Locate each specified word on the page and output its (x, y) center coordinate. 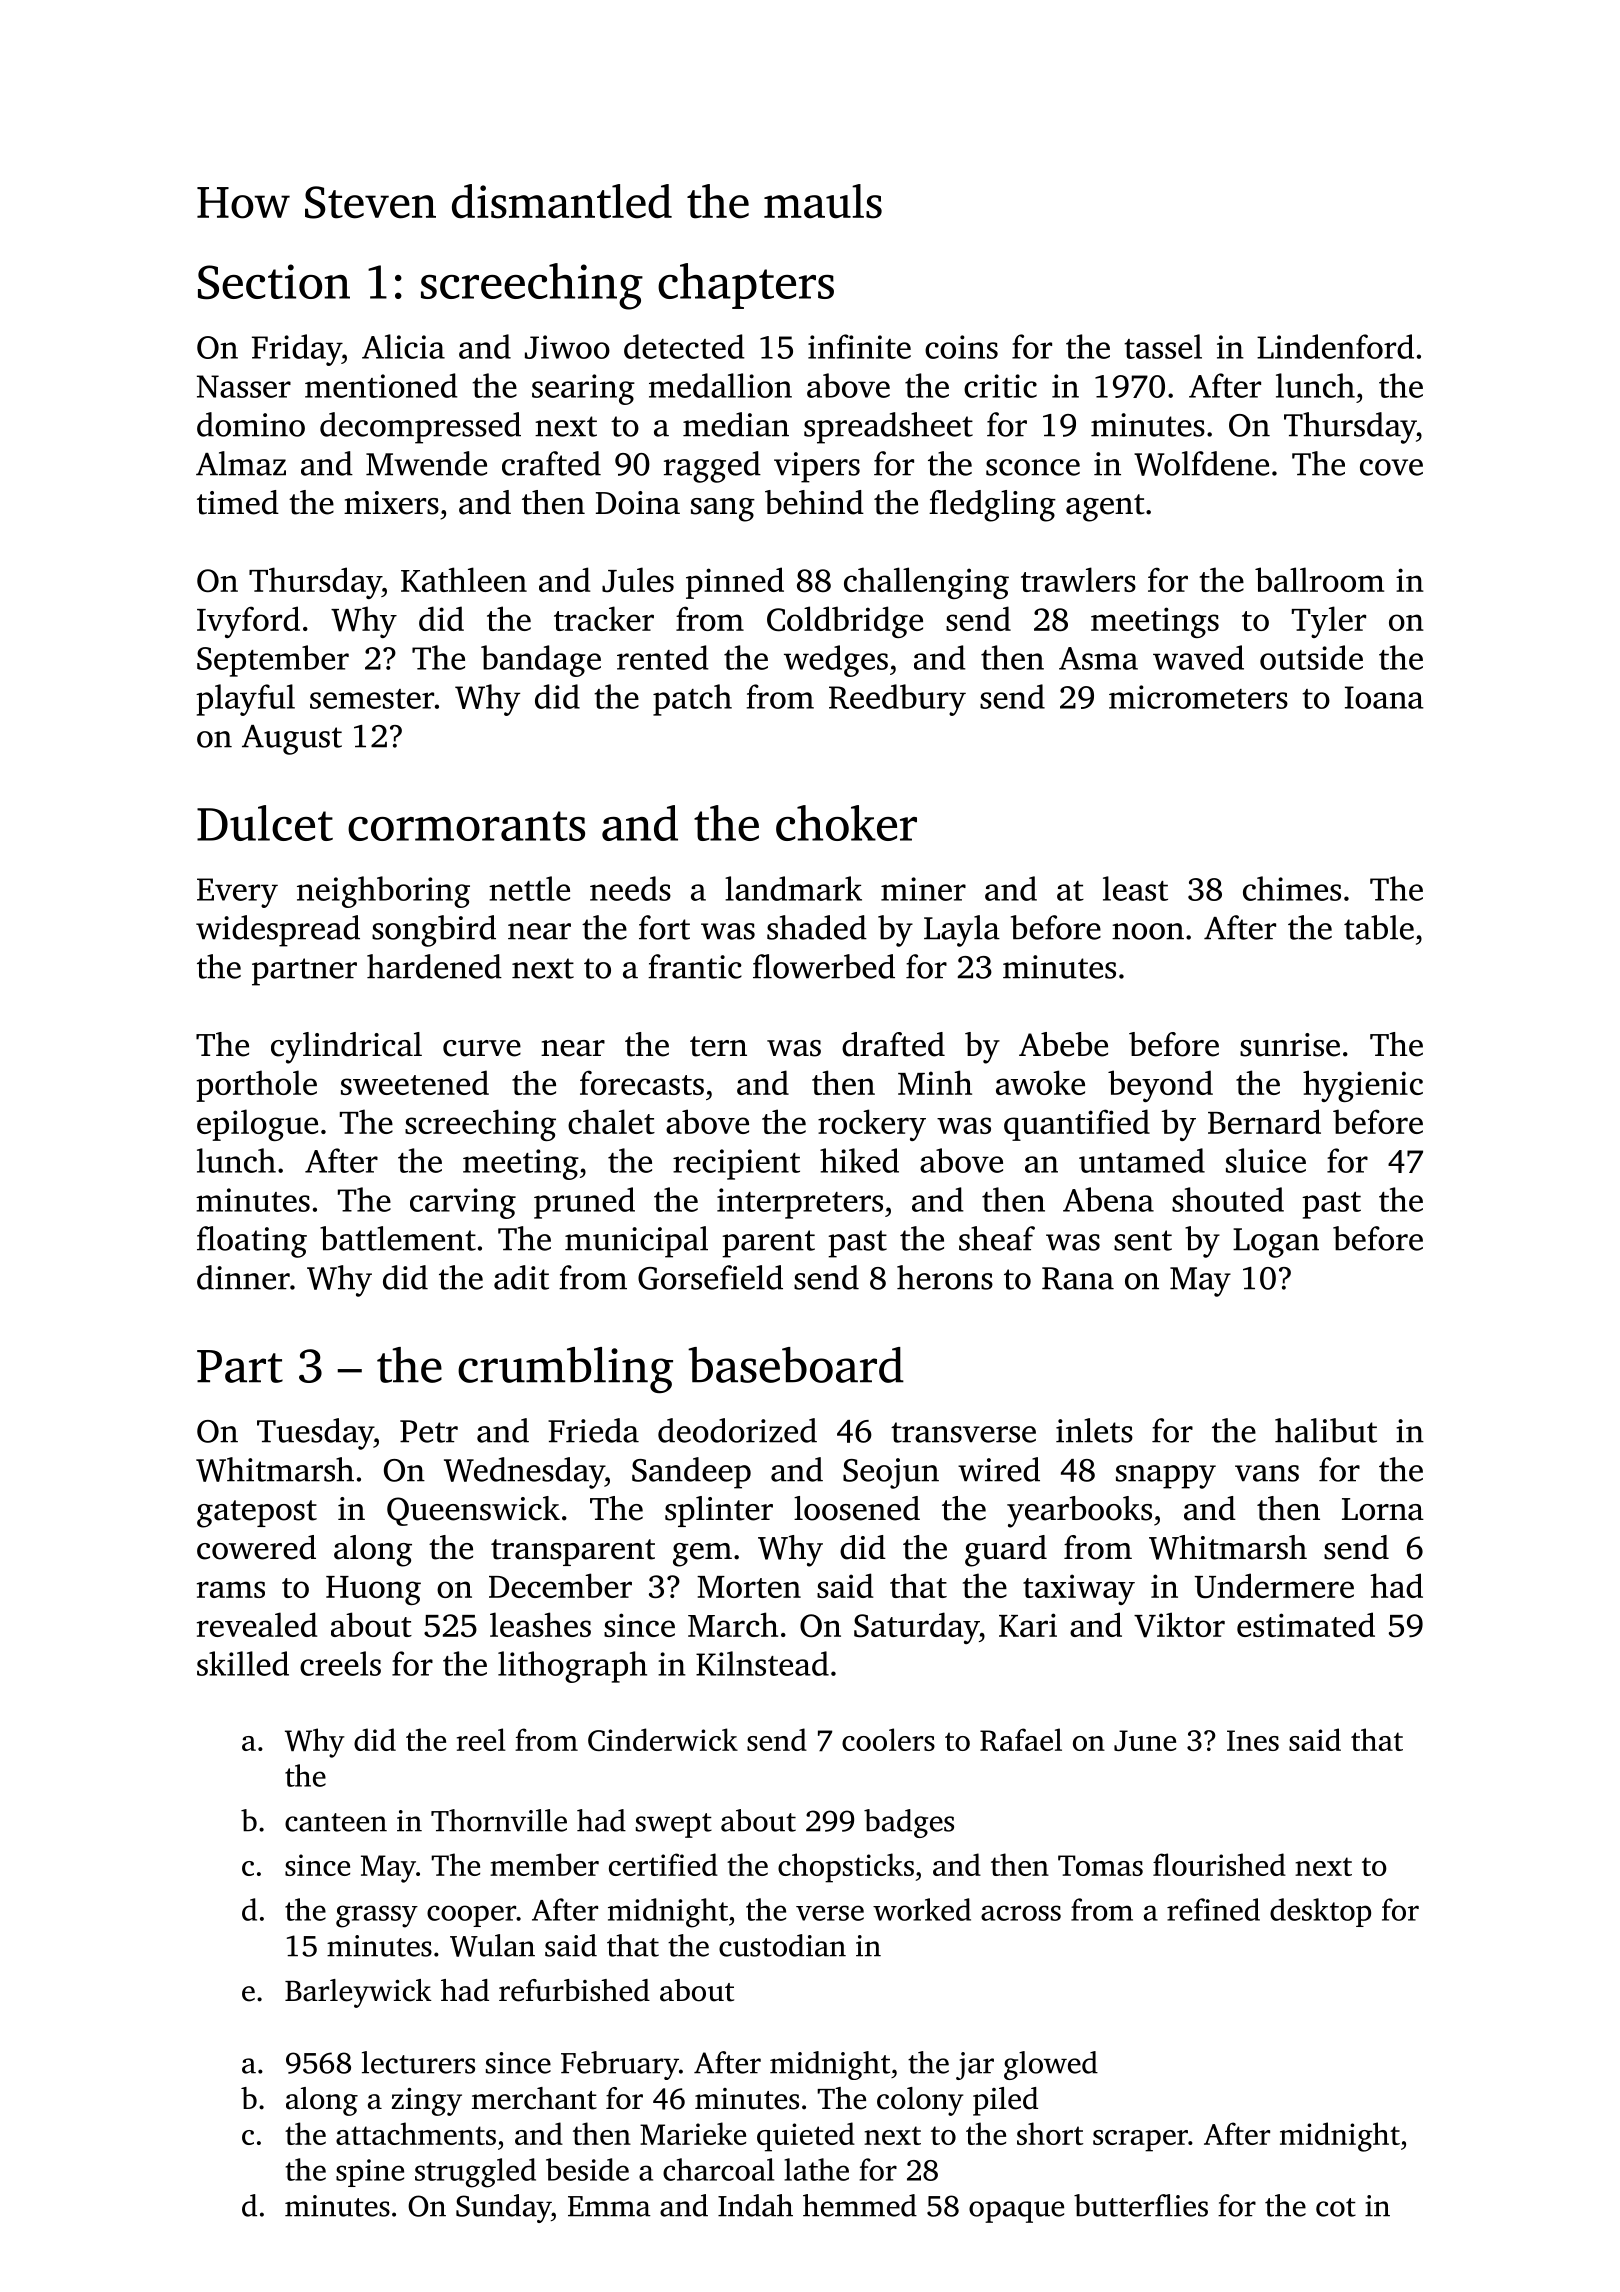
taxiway (1079, 1589)
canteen (336, 1822)
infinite (859, 346)
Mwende (426, 463)
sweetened (415, 1082)
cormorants (466, 826)
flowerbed (824, 966)
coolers (888, 1739)
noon (1148, 931)
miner (923, 889)
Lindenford (1335, 346)
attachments (416, 2133)
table (1379, 927)
